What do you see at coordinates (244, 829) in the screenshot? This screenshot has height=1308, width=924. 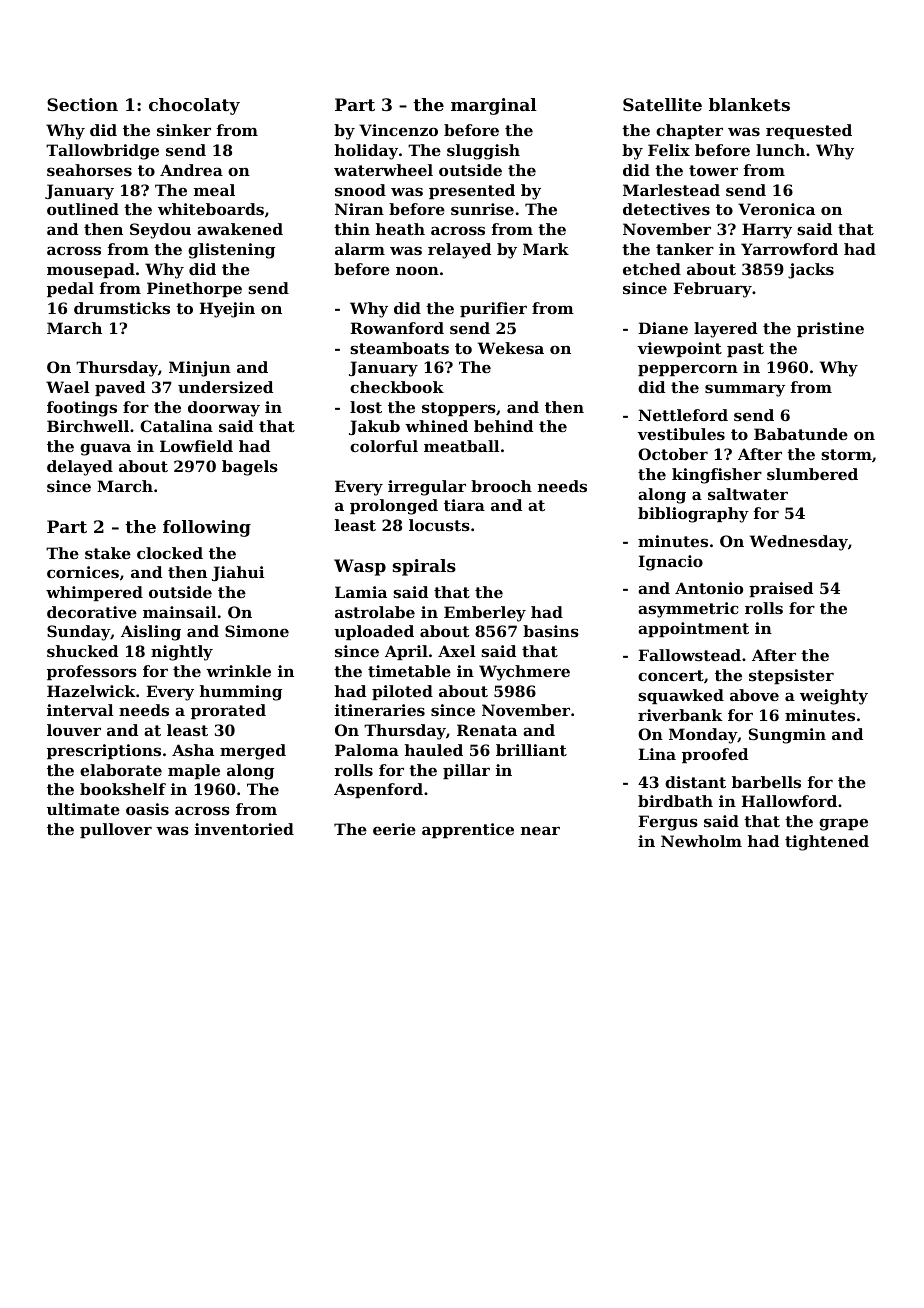 I see `inventoried` at bounding box center [244, 829].
